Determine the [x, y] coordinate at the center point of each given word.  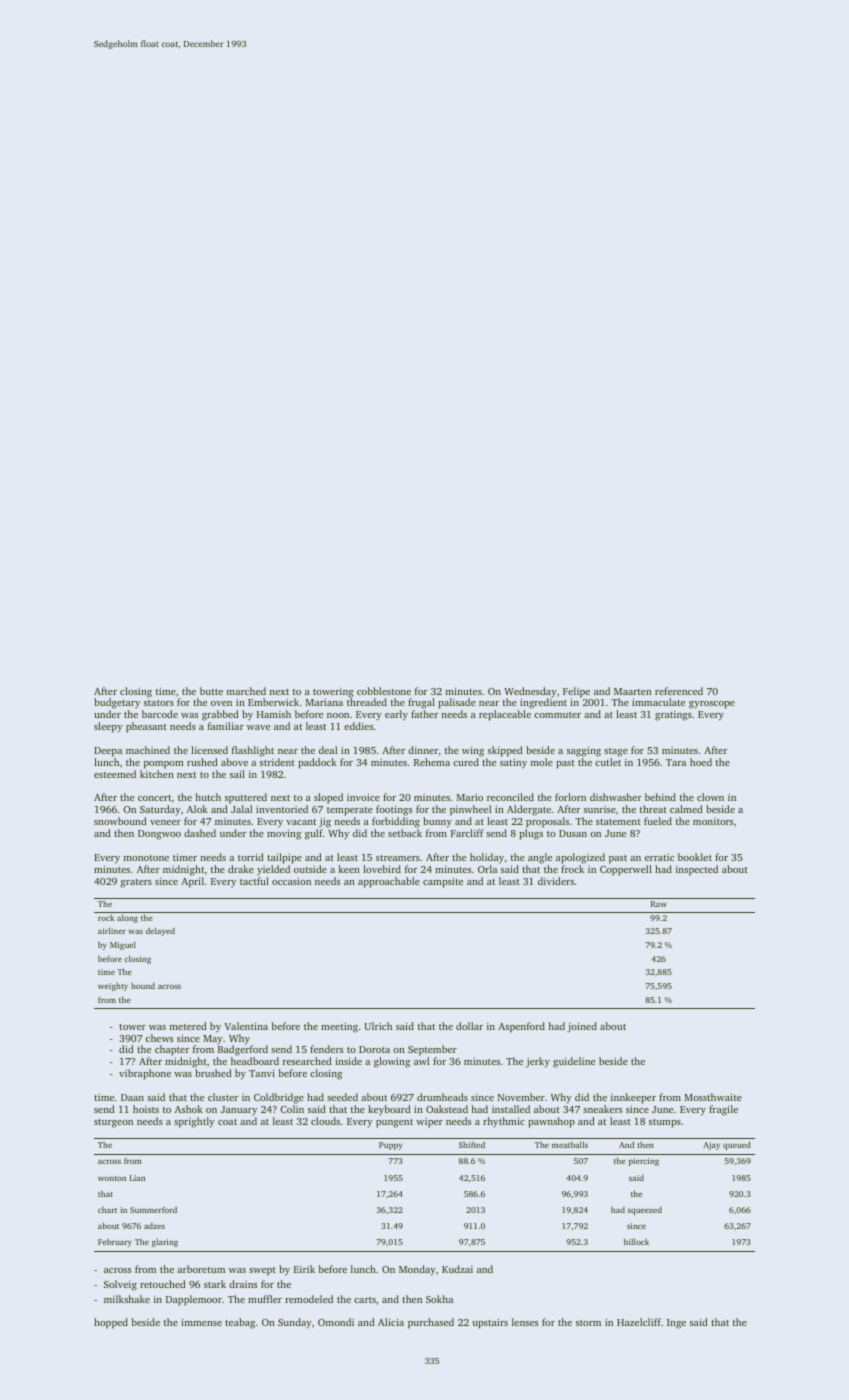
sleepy [108, 727]
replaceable [505, 715]
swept [262, 1271]
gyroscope [712, 705]
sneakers [602, 1109]
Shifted [472, 1144]
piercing [644, 1162]
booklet [695, 857]
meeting [339, 1028]
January [239, 1110]
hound [143, 986]
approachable [389, 882]
